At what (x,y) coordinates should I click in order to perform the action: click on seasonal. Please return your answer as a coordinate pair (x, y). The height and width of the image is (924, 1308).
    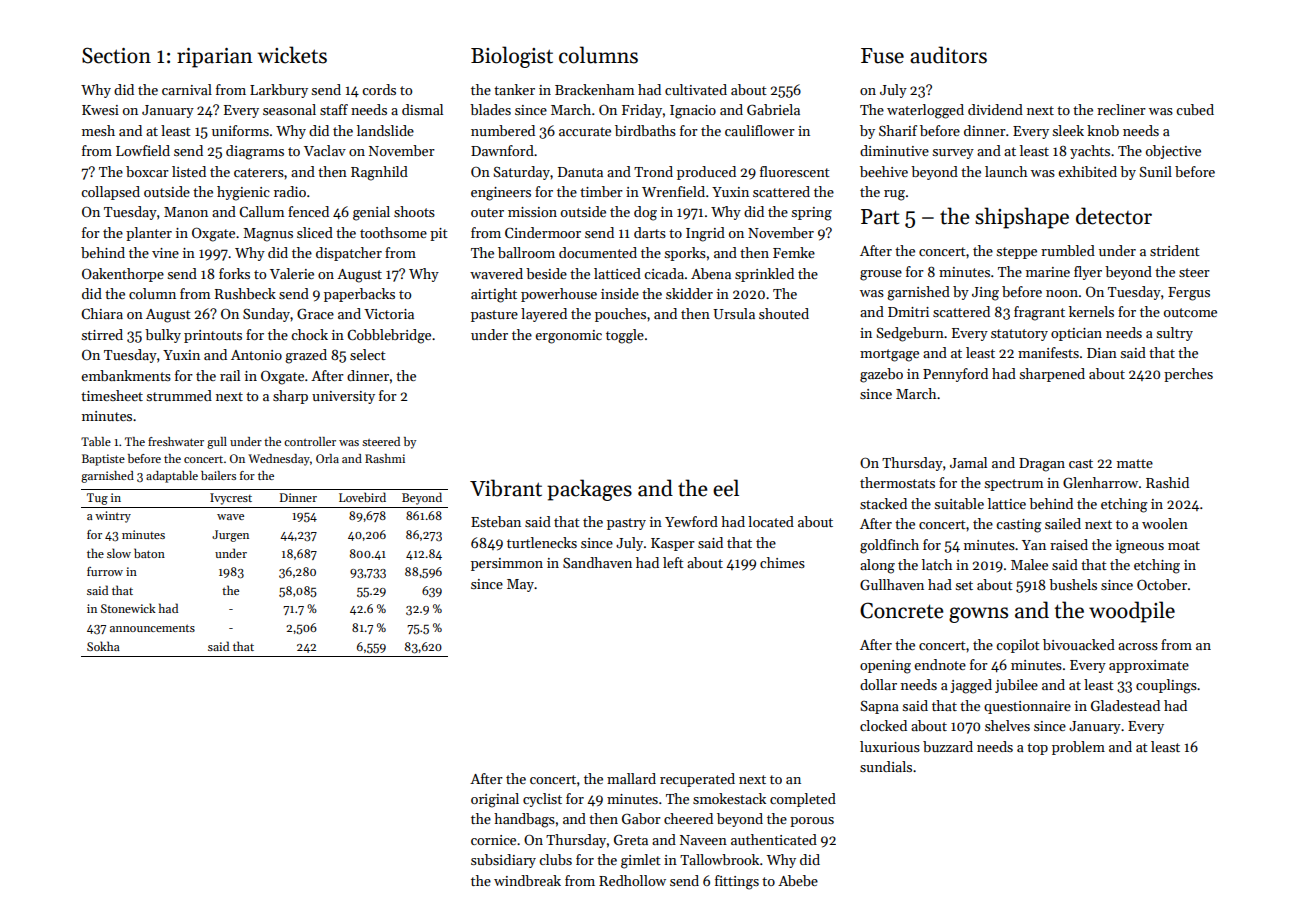
    Looking at the image, I should click on (289, 109).
